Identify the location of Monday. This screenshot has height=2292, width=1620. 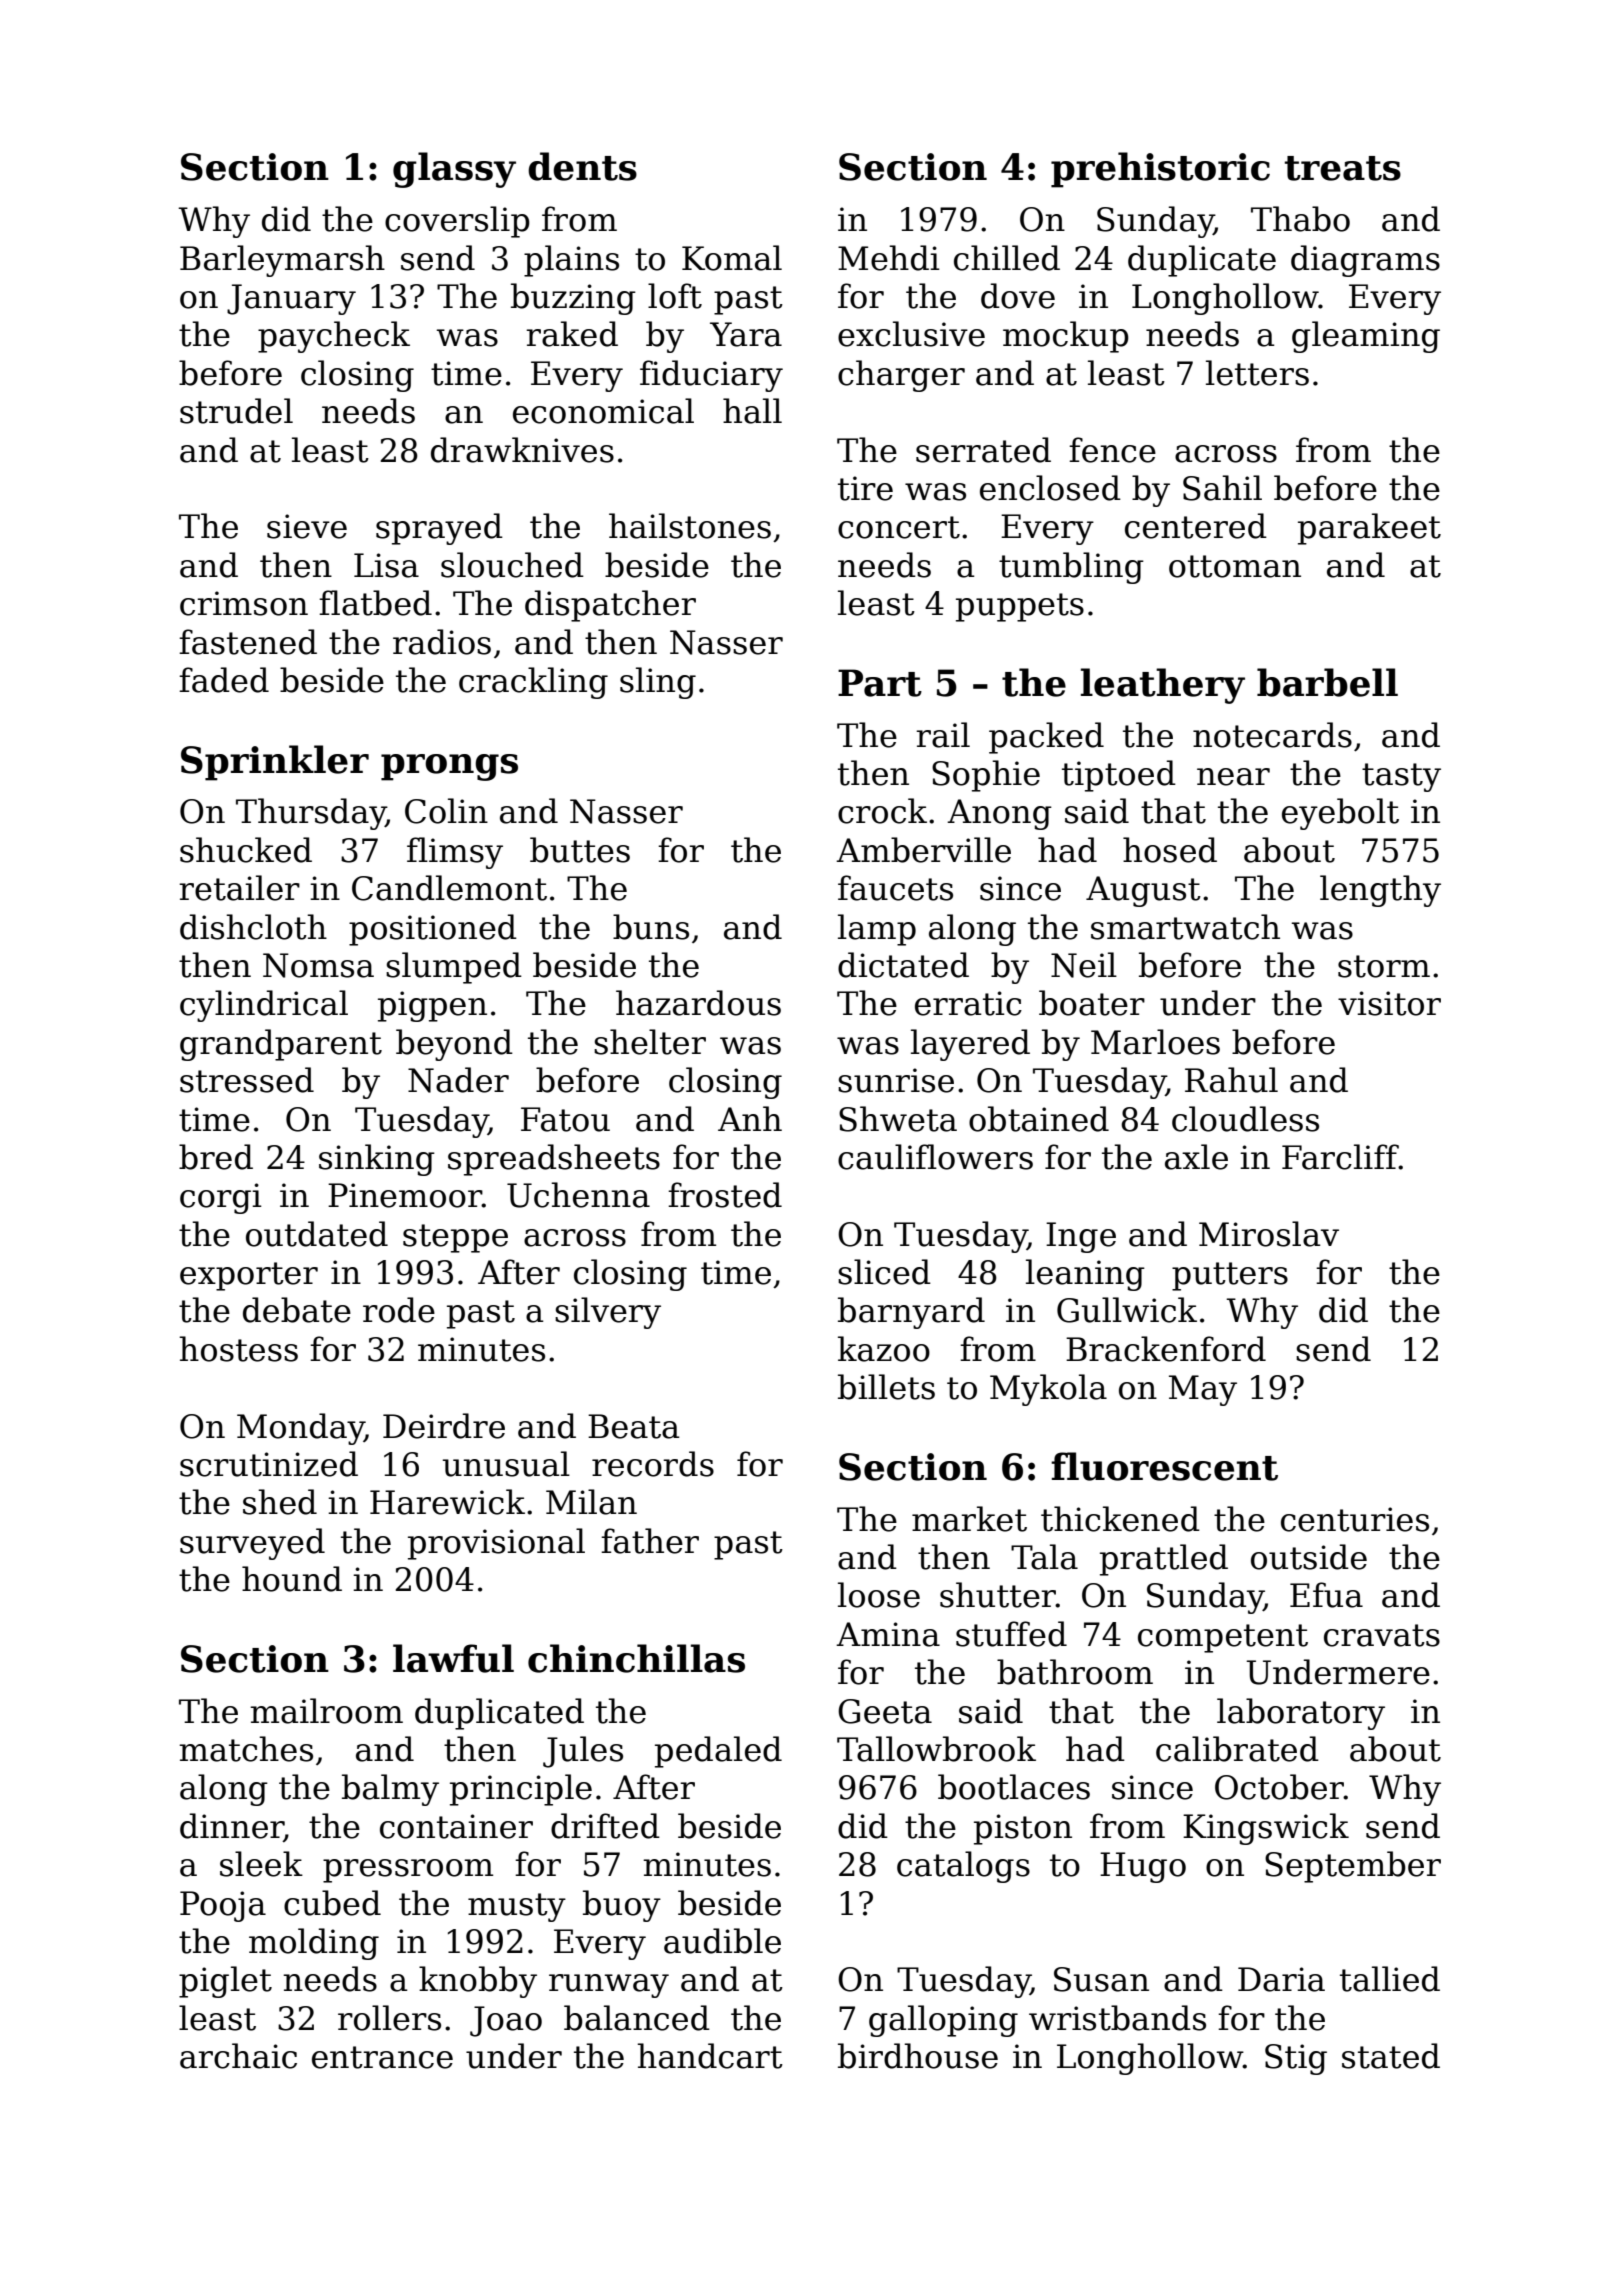
(300, 1429).
